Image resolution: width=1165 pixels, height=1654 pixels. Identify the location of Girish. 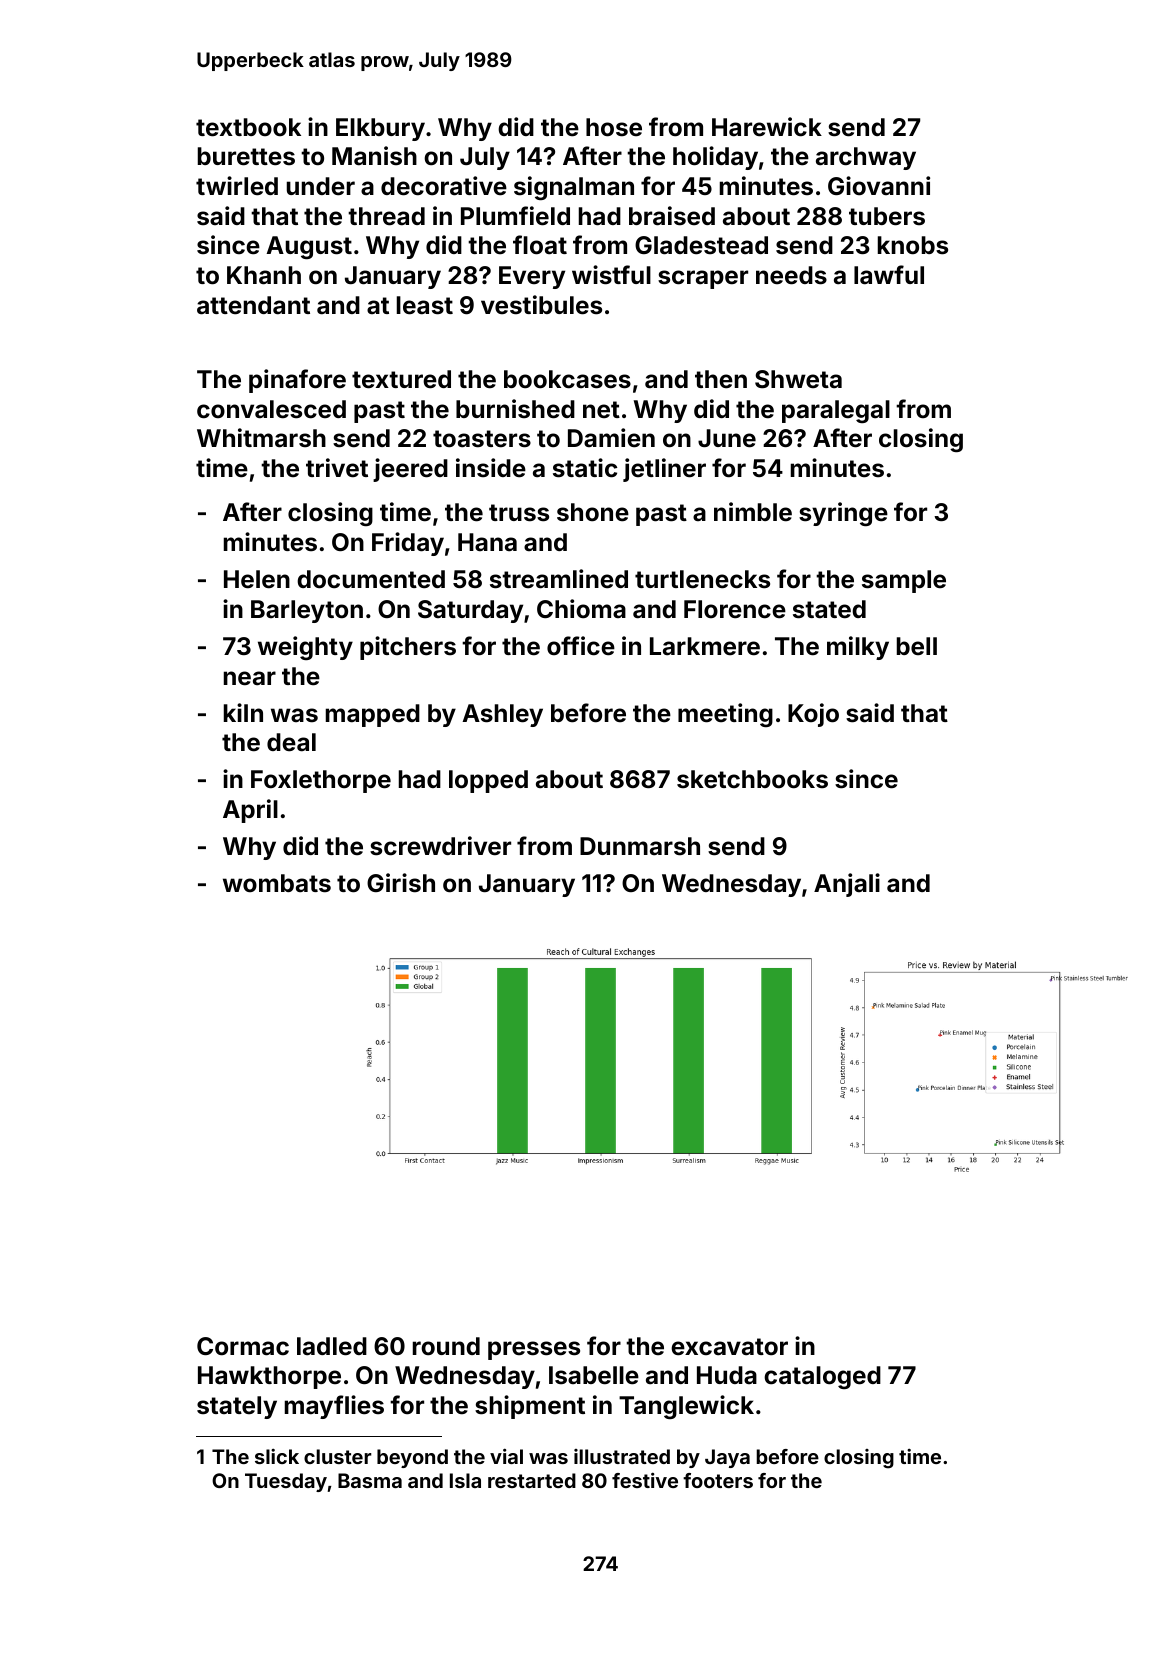
(401, 883).
